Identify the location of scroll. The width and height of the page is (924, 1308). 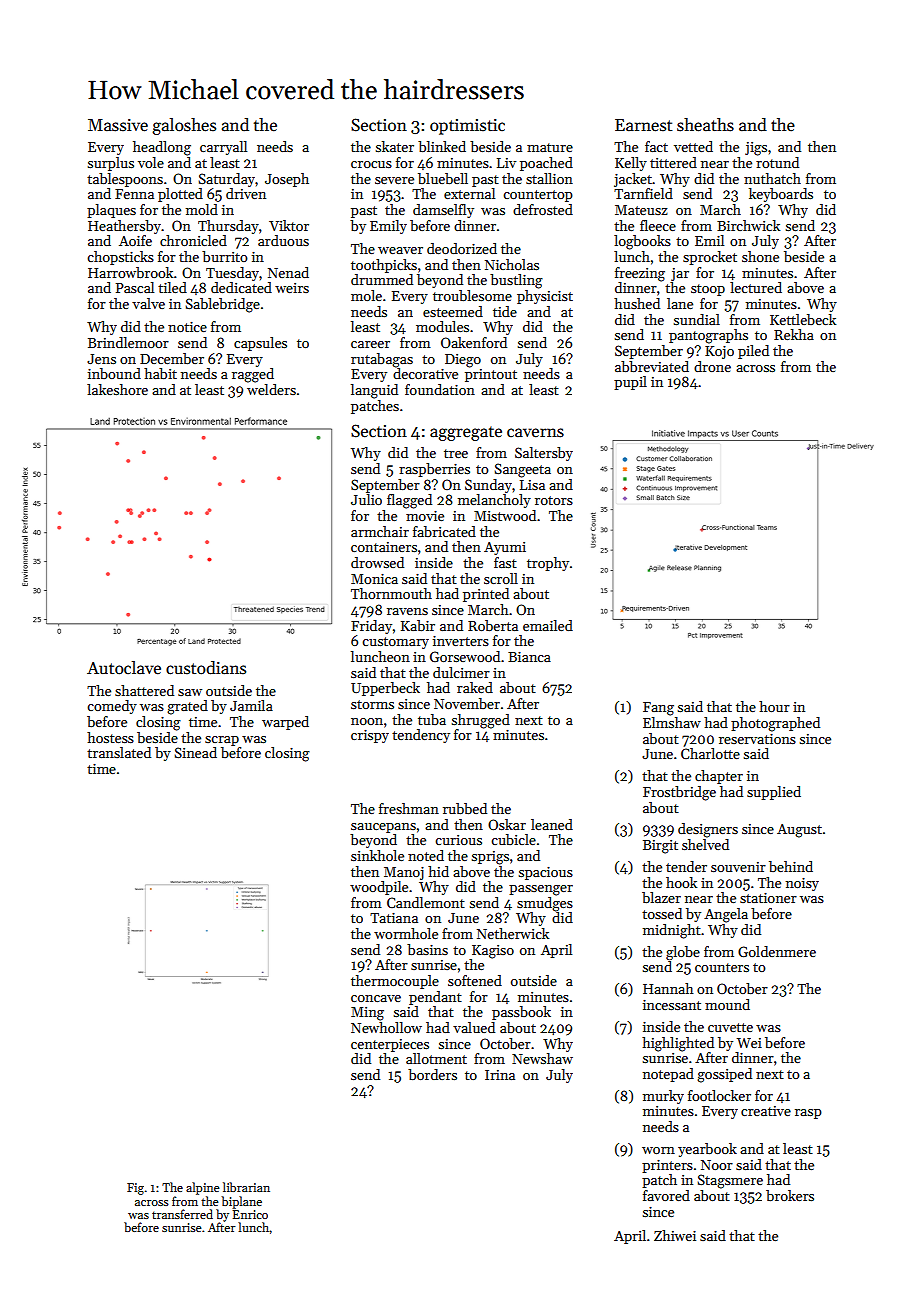
(501, 578).
